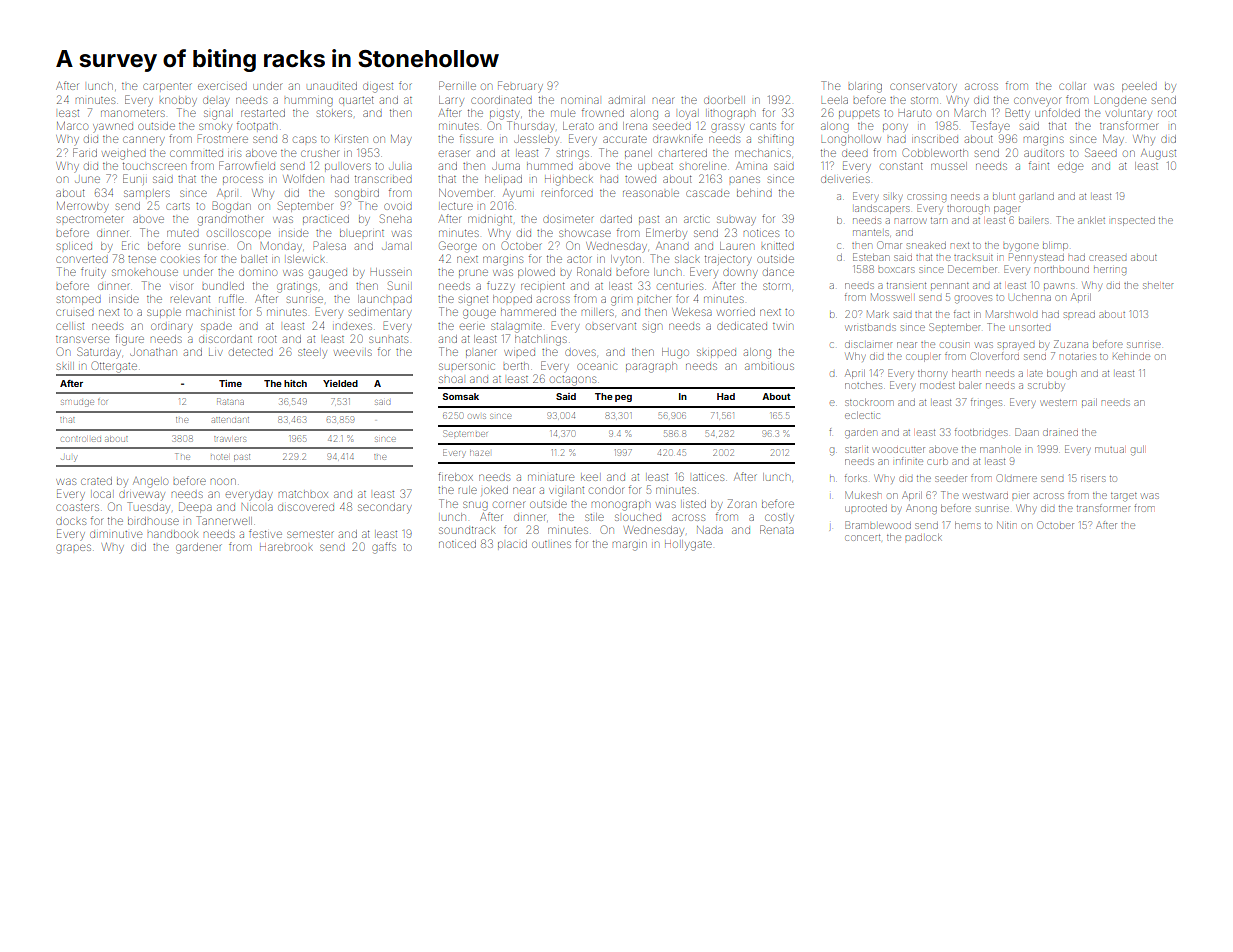  Describe the element at coordinates (93, 272) in the document. I see `fruity` at that location.
